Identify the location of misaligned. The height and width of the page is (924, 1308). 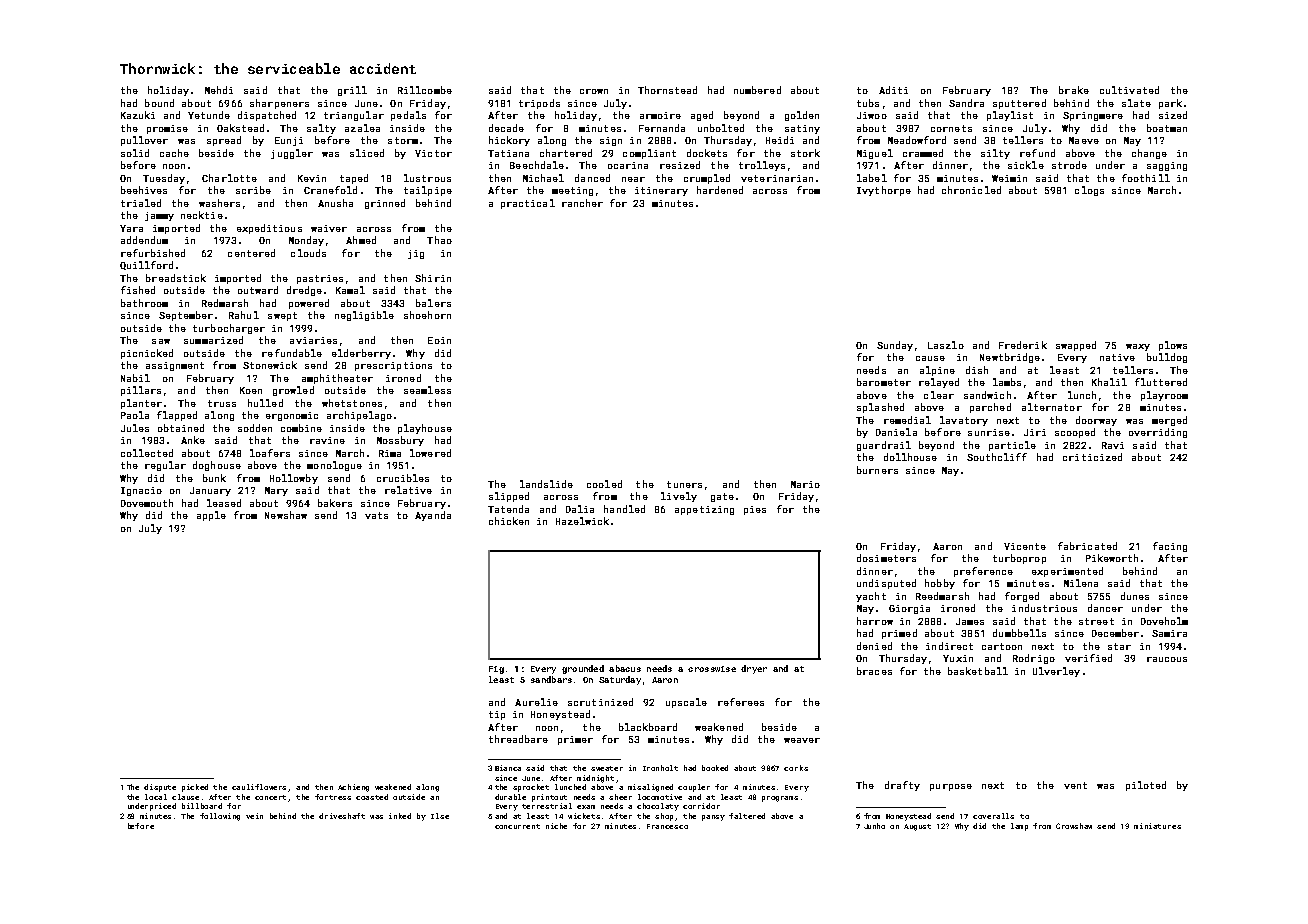
(650, 788).
